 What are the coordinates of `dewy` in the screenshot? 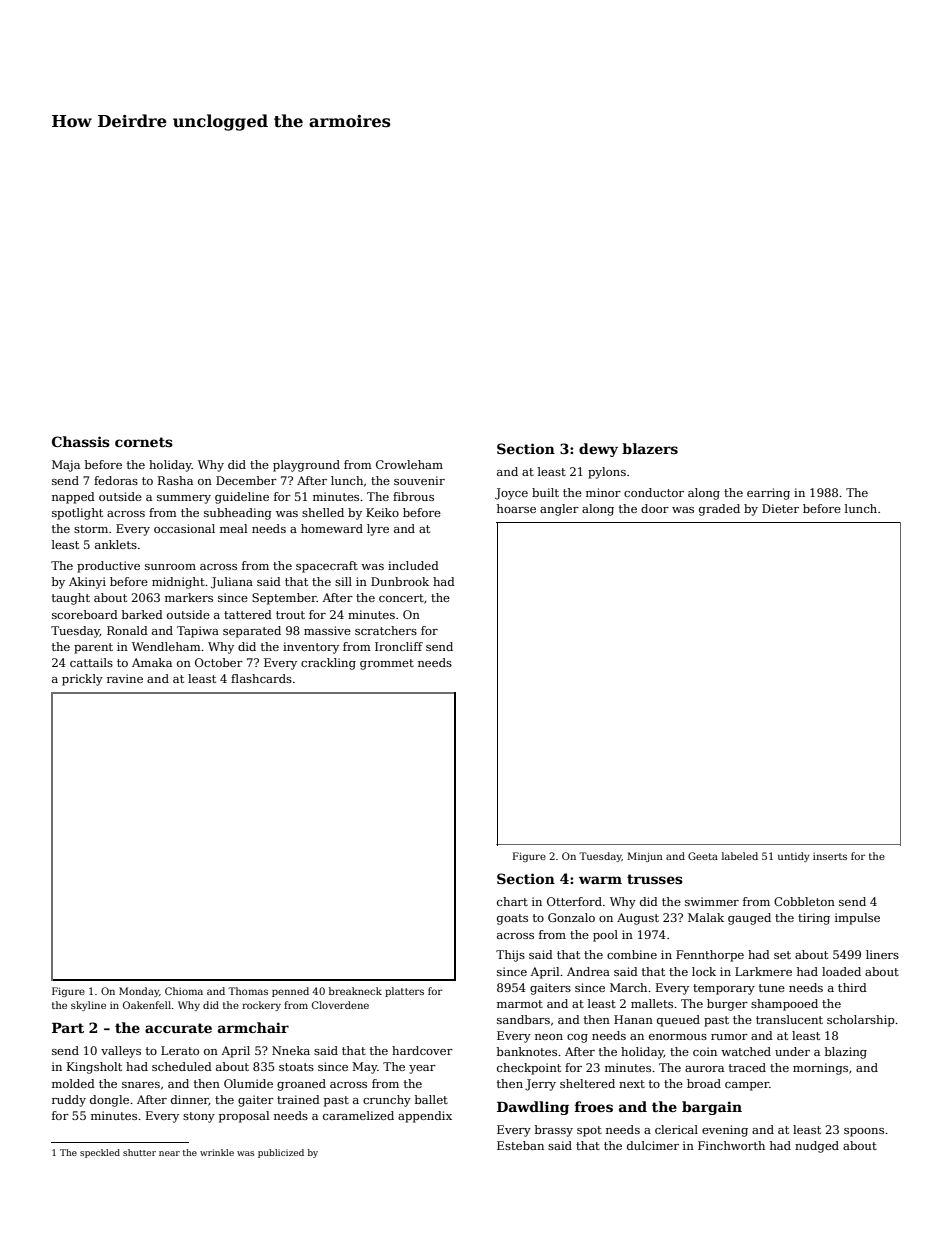 It's located at (598, 450).
